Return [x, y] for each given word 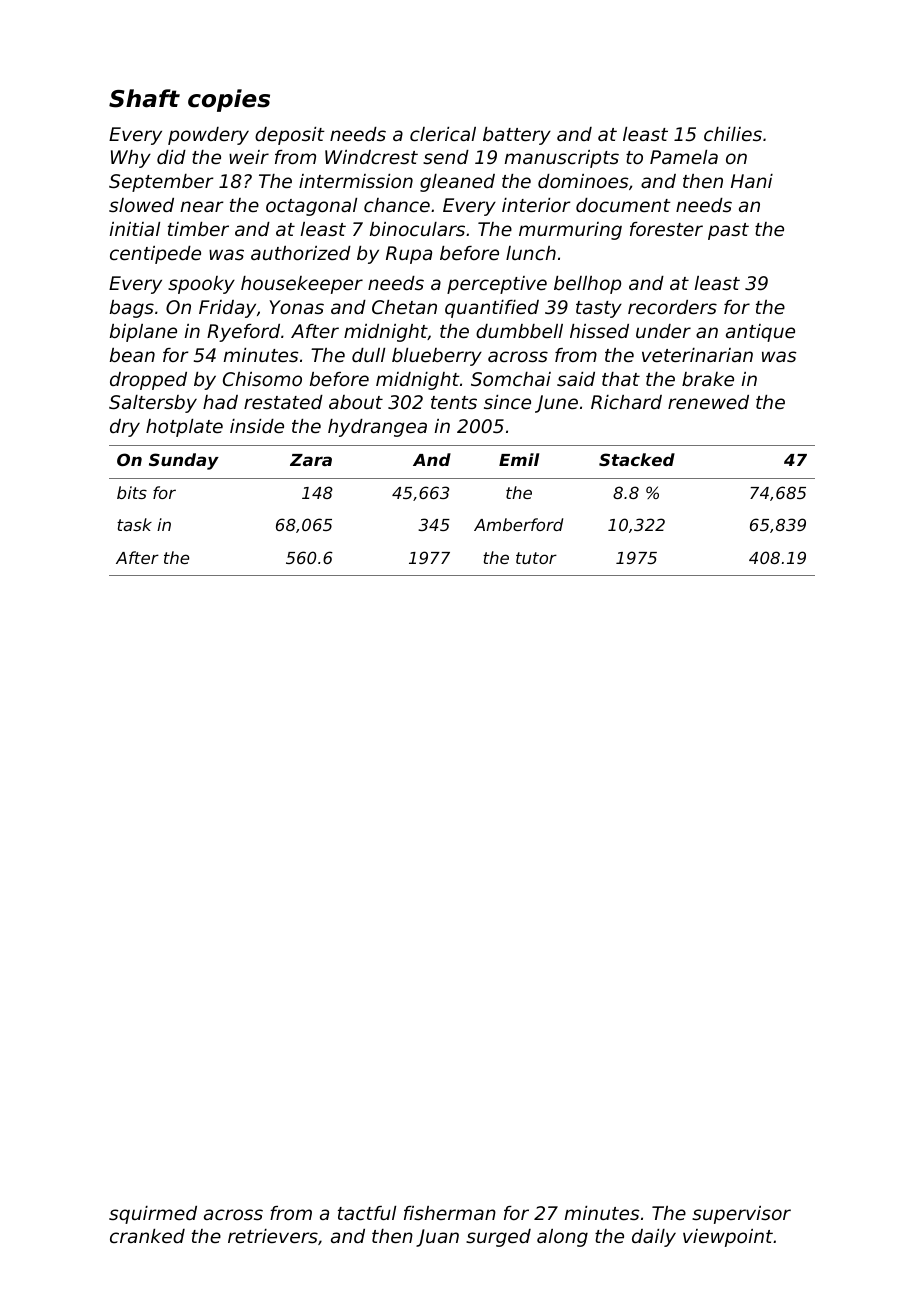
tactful [367, 1213]
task [134, 524]
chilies [733, 134]
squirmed [153, 1215]
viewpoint [728, 1238]
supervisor [741, 1215]
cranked [147, 1236]
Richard [626, 402]
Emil [519, 459]
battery [517, 136]
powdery [208, 136]
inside [257, 426]
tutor [536, 558]
